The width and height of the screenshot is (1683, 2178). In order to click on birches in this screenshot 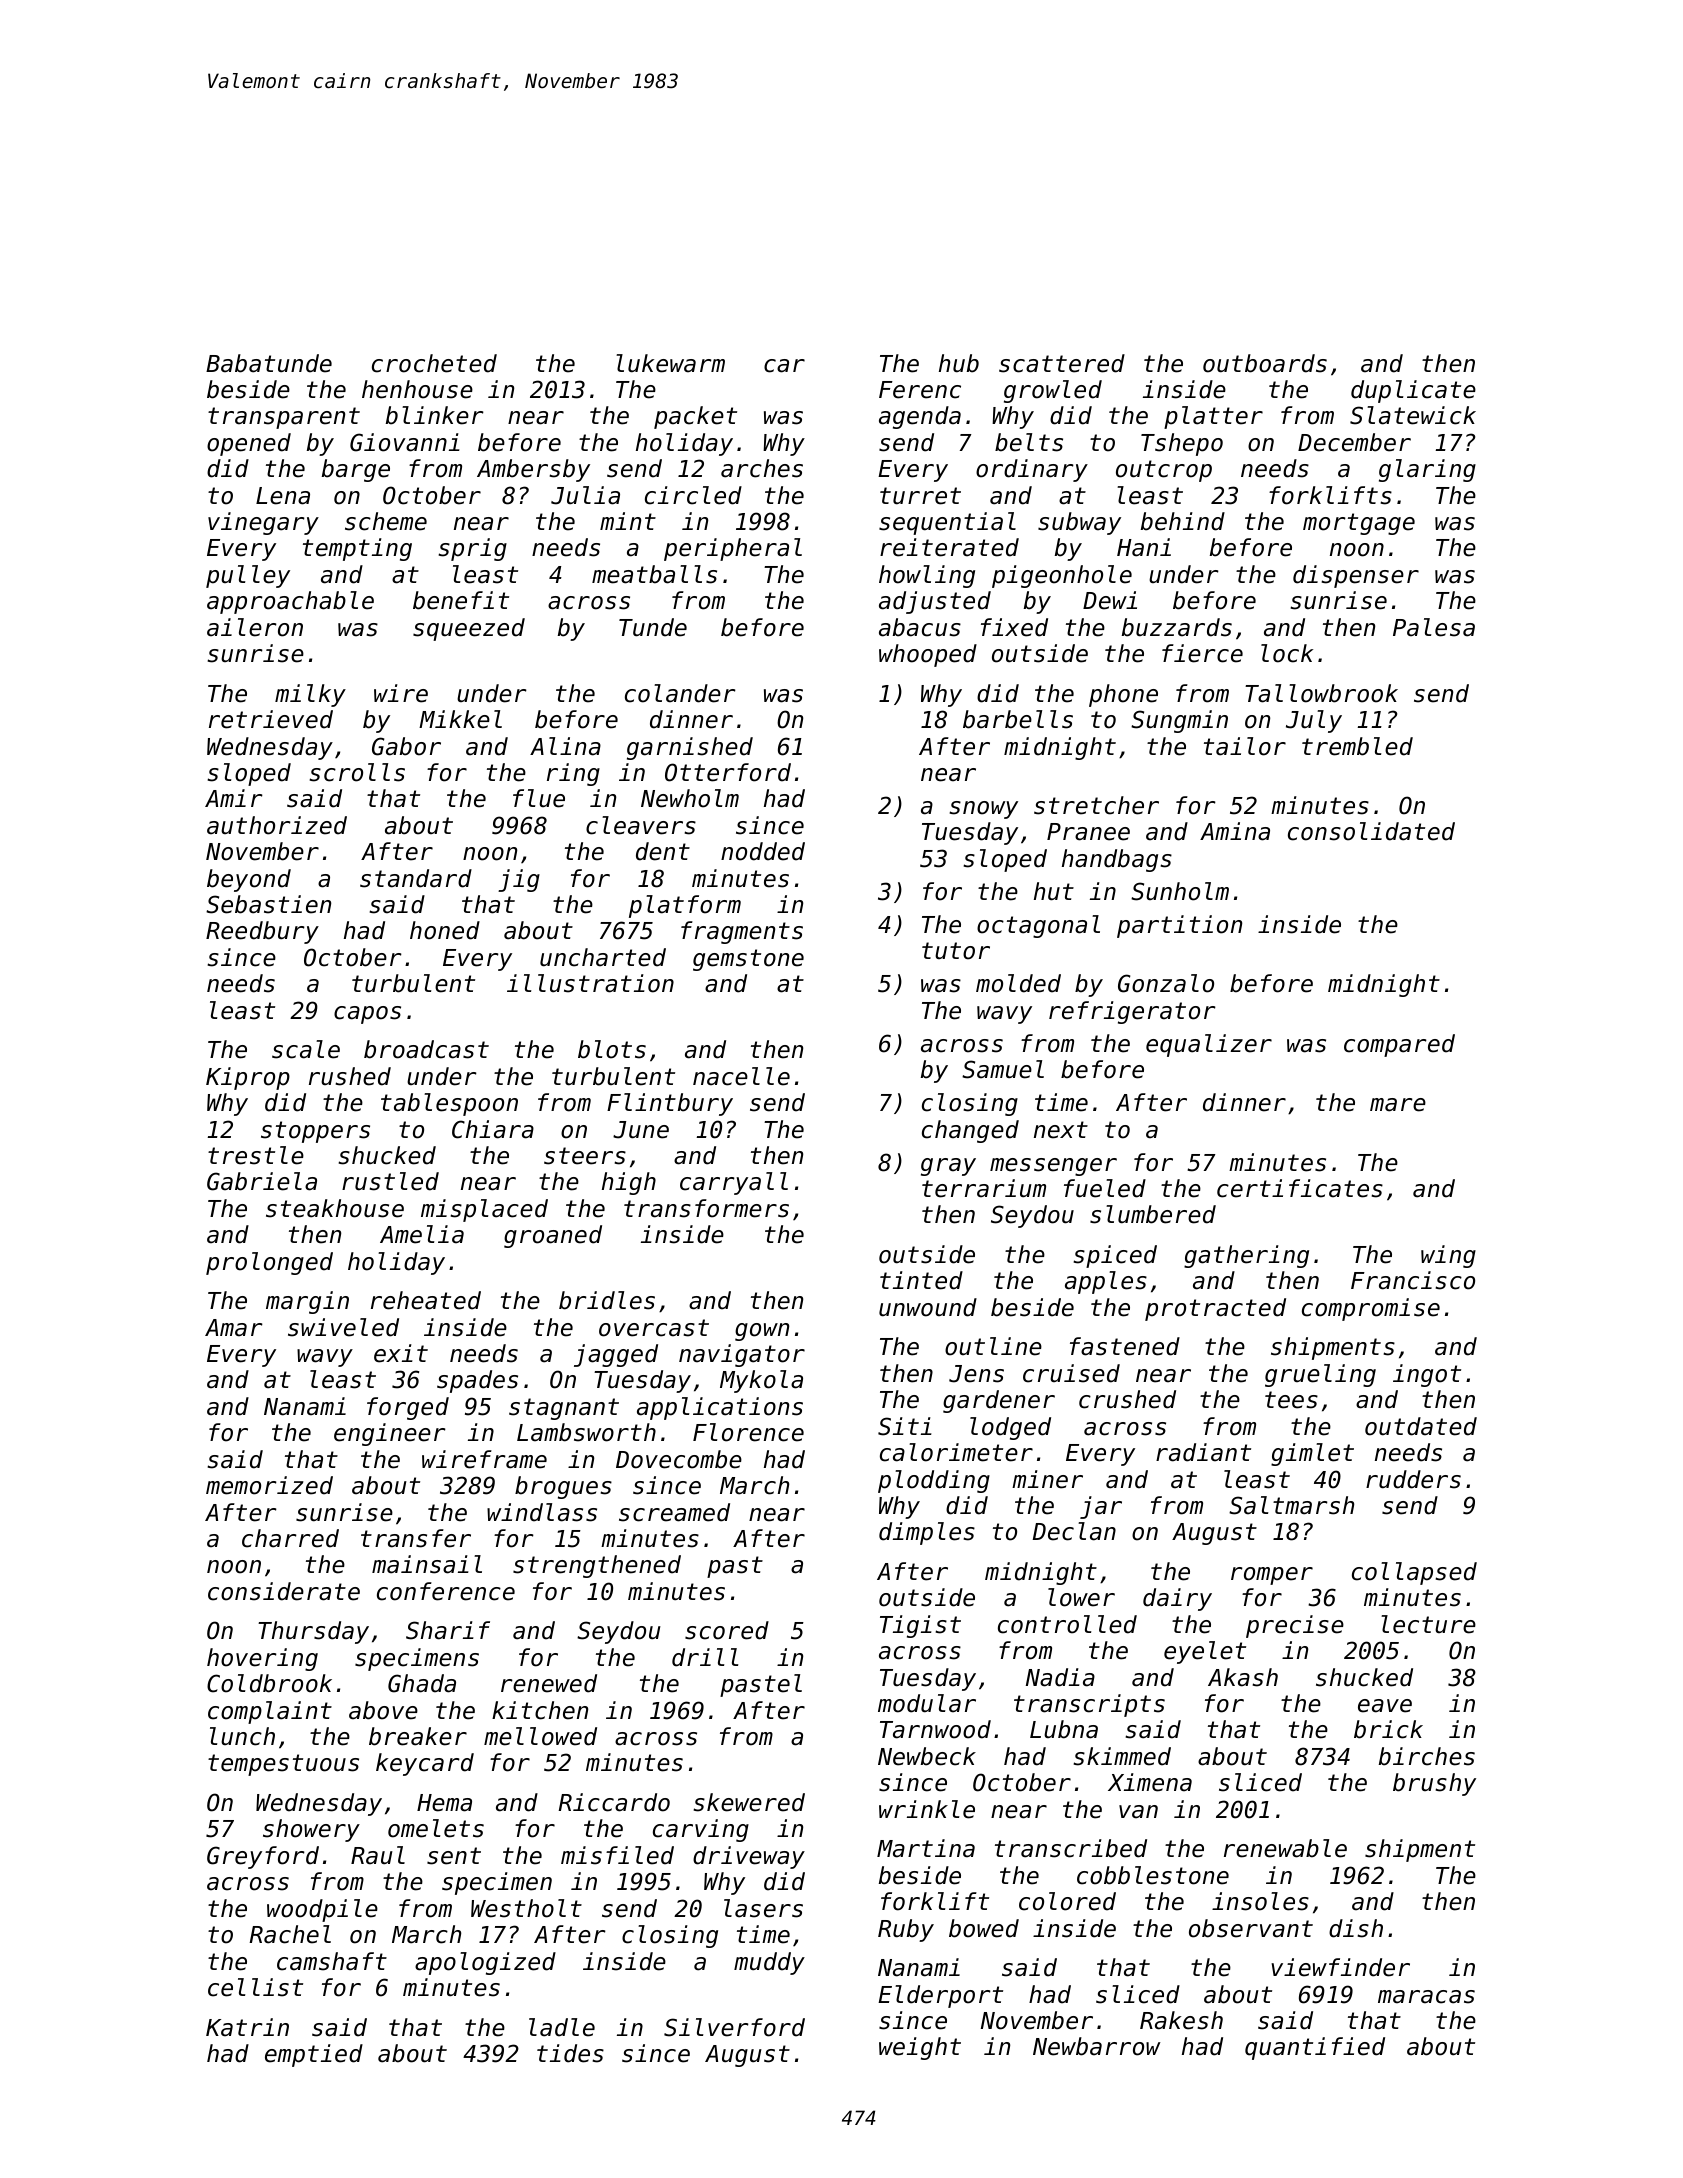, I will do `click(1427, 1756)`.
